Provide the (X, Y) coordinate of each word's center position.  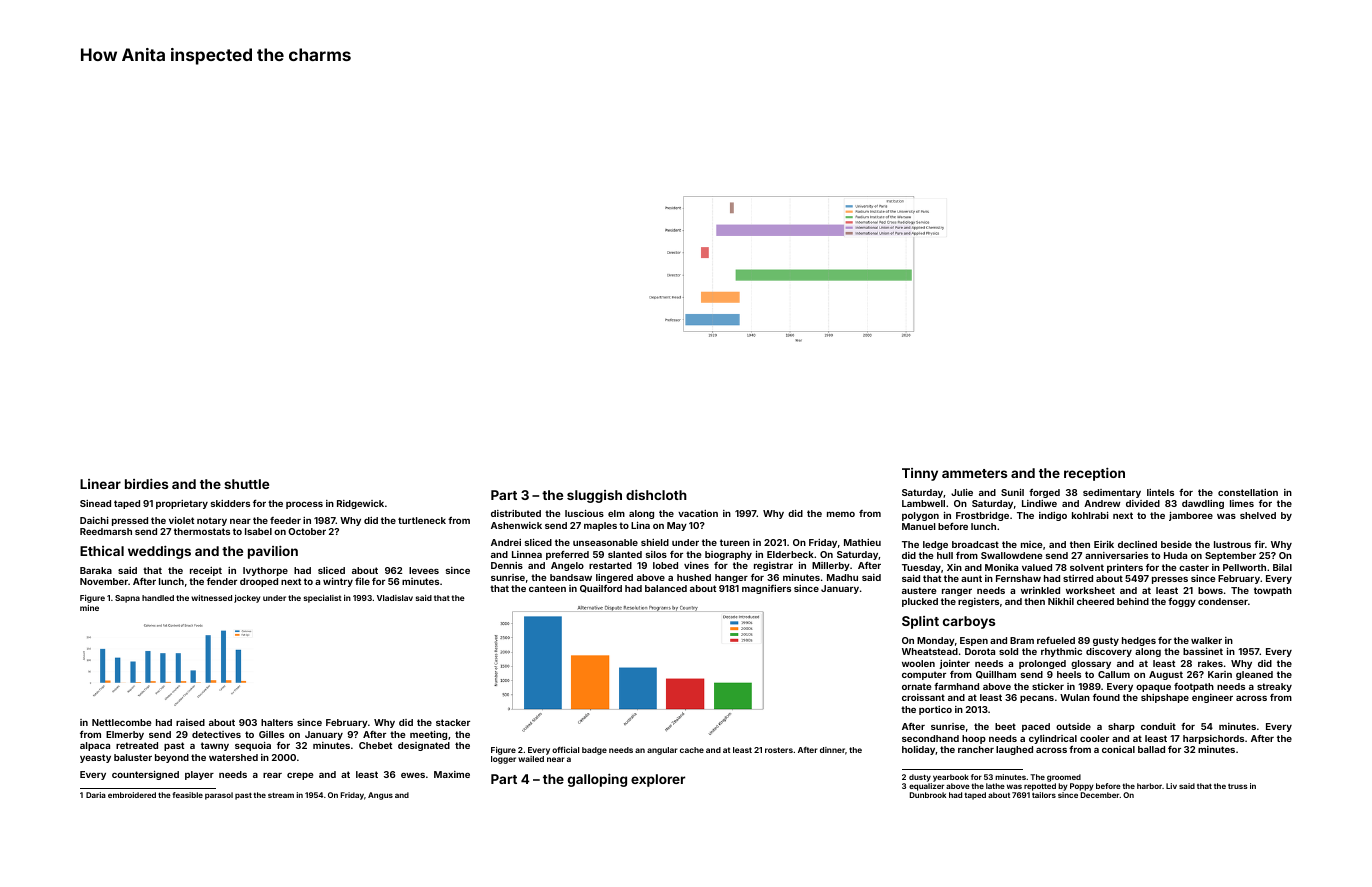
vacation (698, 513)
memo (841, 514)
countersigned (145, 775)
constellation (1248, 492)
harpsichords (1213, 739)
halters (277, 722)
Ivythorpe (265, 571)
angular (662, 751)
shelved (1258, 515)
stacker (453, 722)
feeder (285, 520)
